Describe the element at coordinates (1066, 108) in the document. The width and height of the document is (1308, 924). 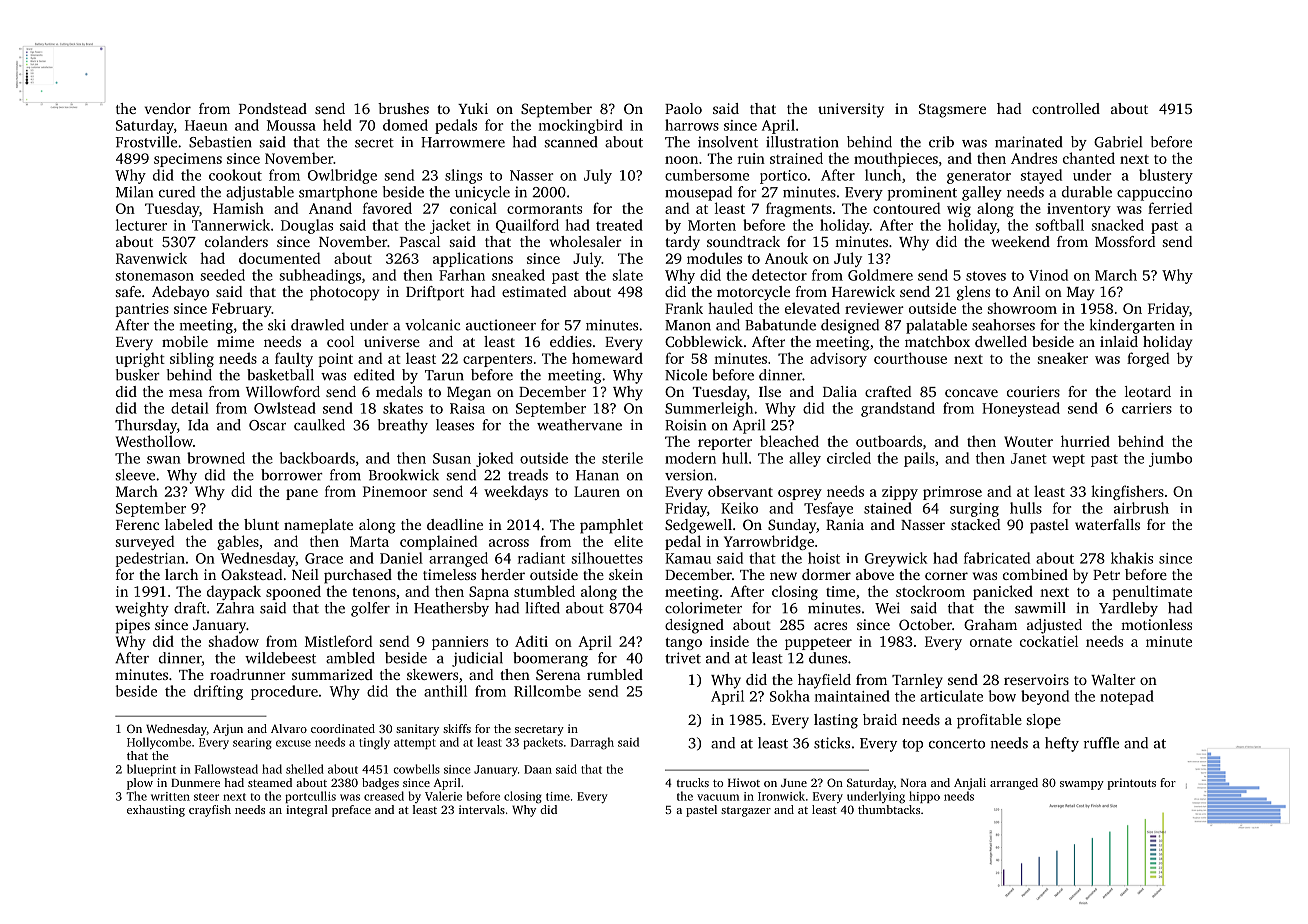
I see `controlled` at that location.
